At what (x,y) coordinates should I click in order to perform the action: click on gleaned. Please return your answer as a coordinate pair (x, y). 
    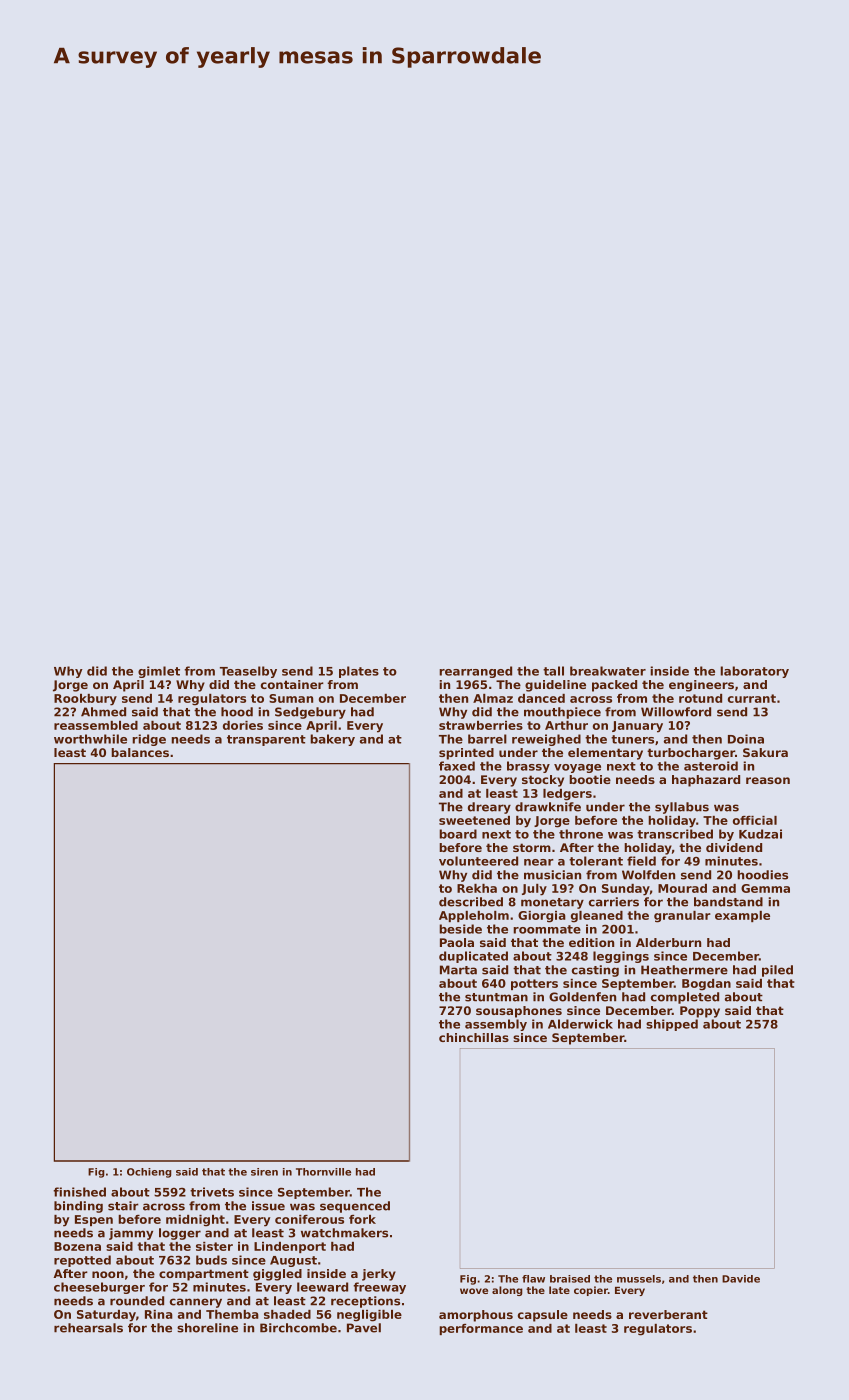
    Looking at the image, I should click on (597, 917).
